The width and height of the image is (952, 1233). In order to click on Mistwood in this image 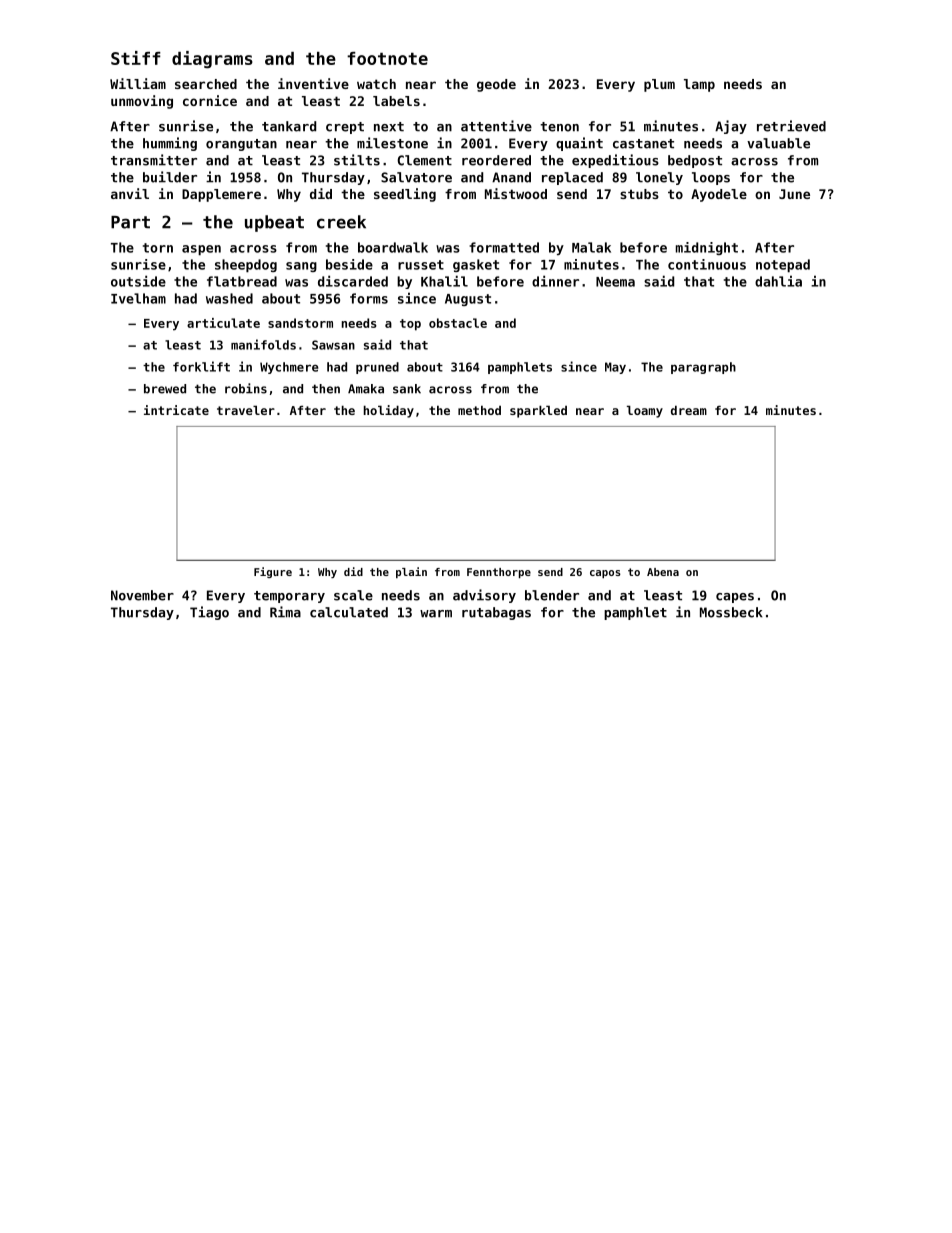, I will do `click(516, 193)`.
